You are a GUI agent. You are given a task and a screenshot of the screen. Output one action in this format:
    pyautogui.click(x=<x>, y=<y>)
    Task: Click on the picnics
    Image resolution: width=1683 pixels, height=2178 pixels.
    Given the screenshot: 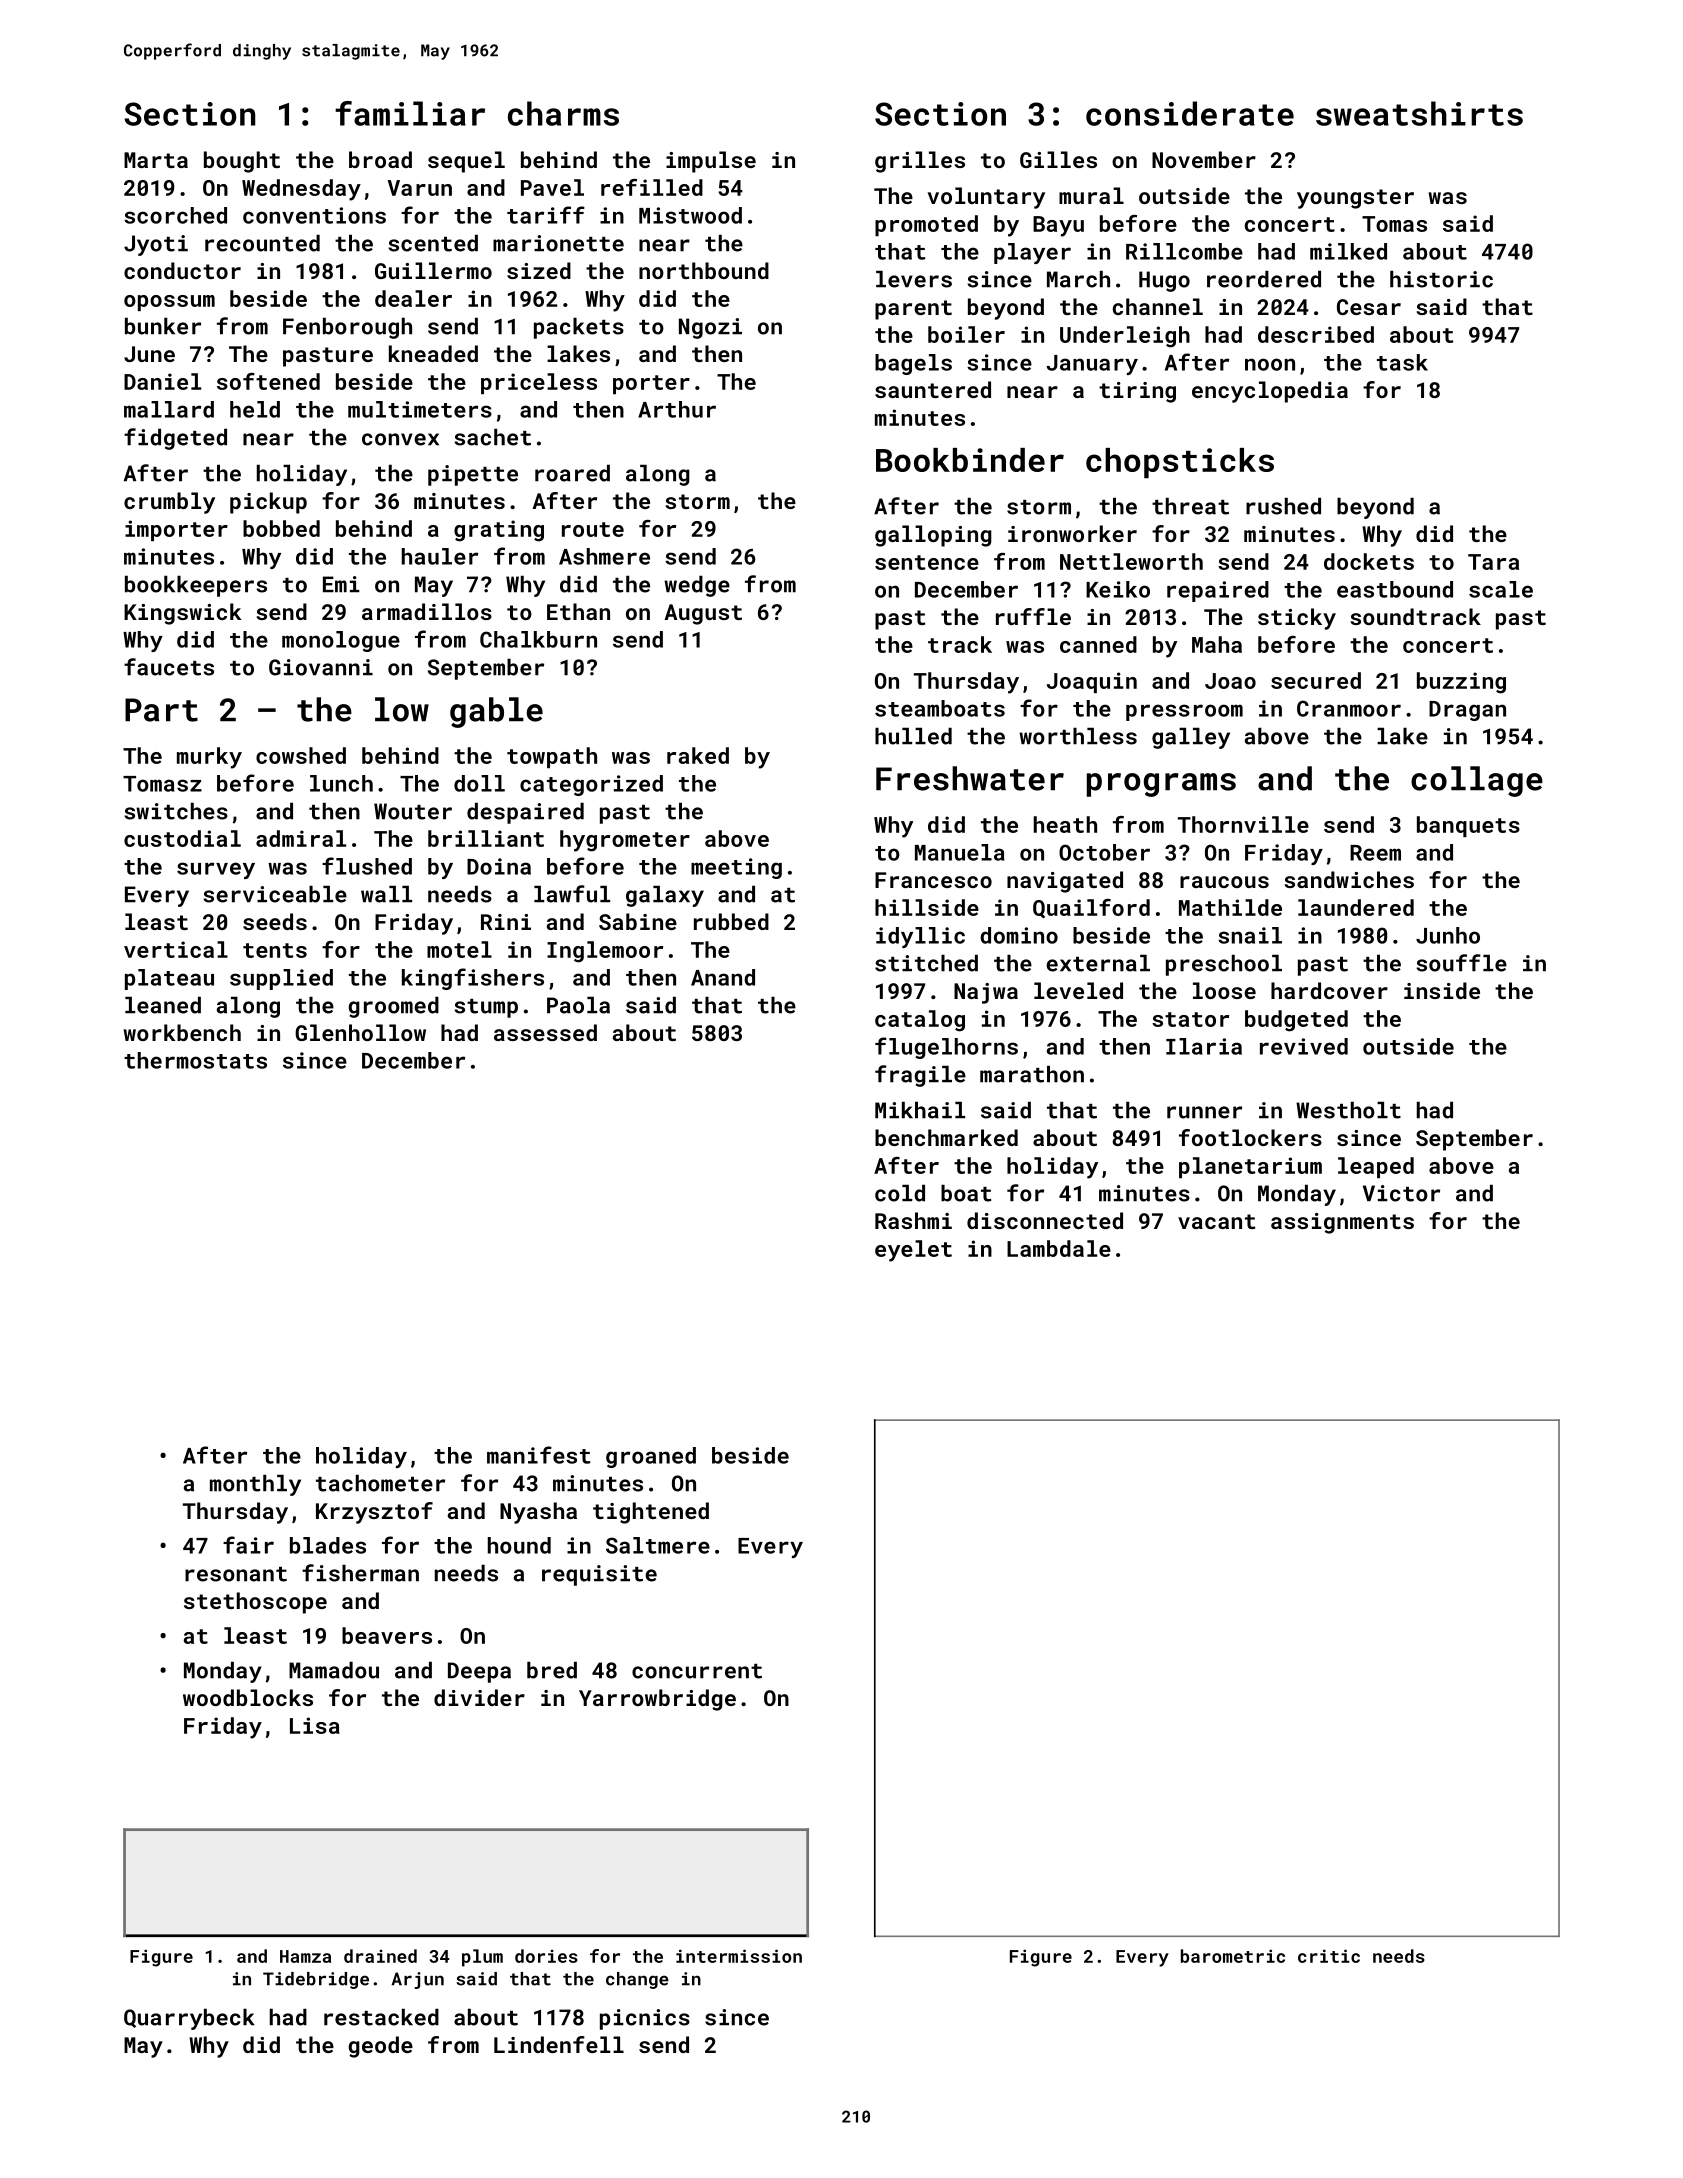 What is the action you would take?
    pyautogui.click(x=645, y=2019)
